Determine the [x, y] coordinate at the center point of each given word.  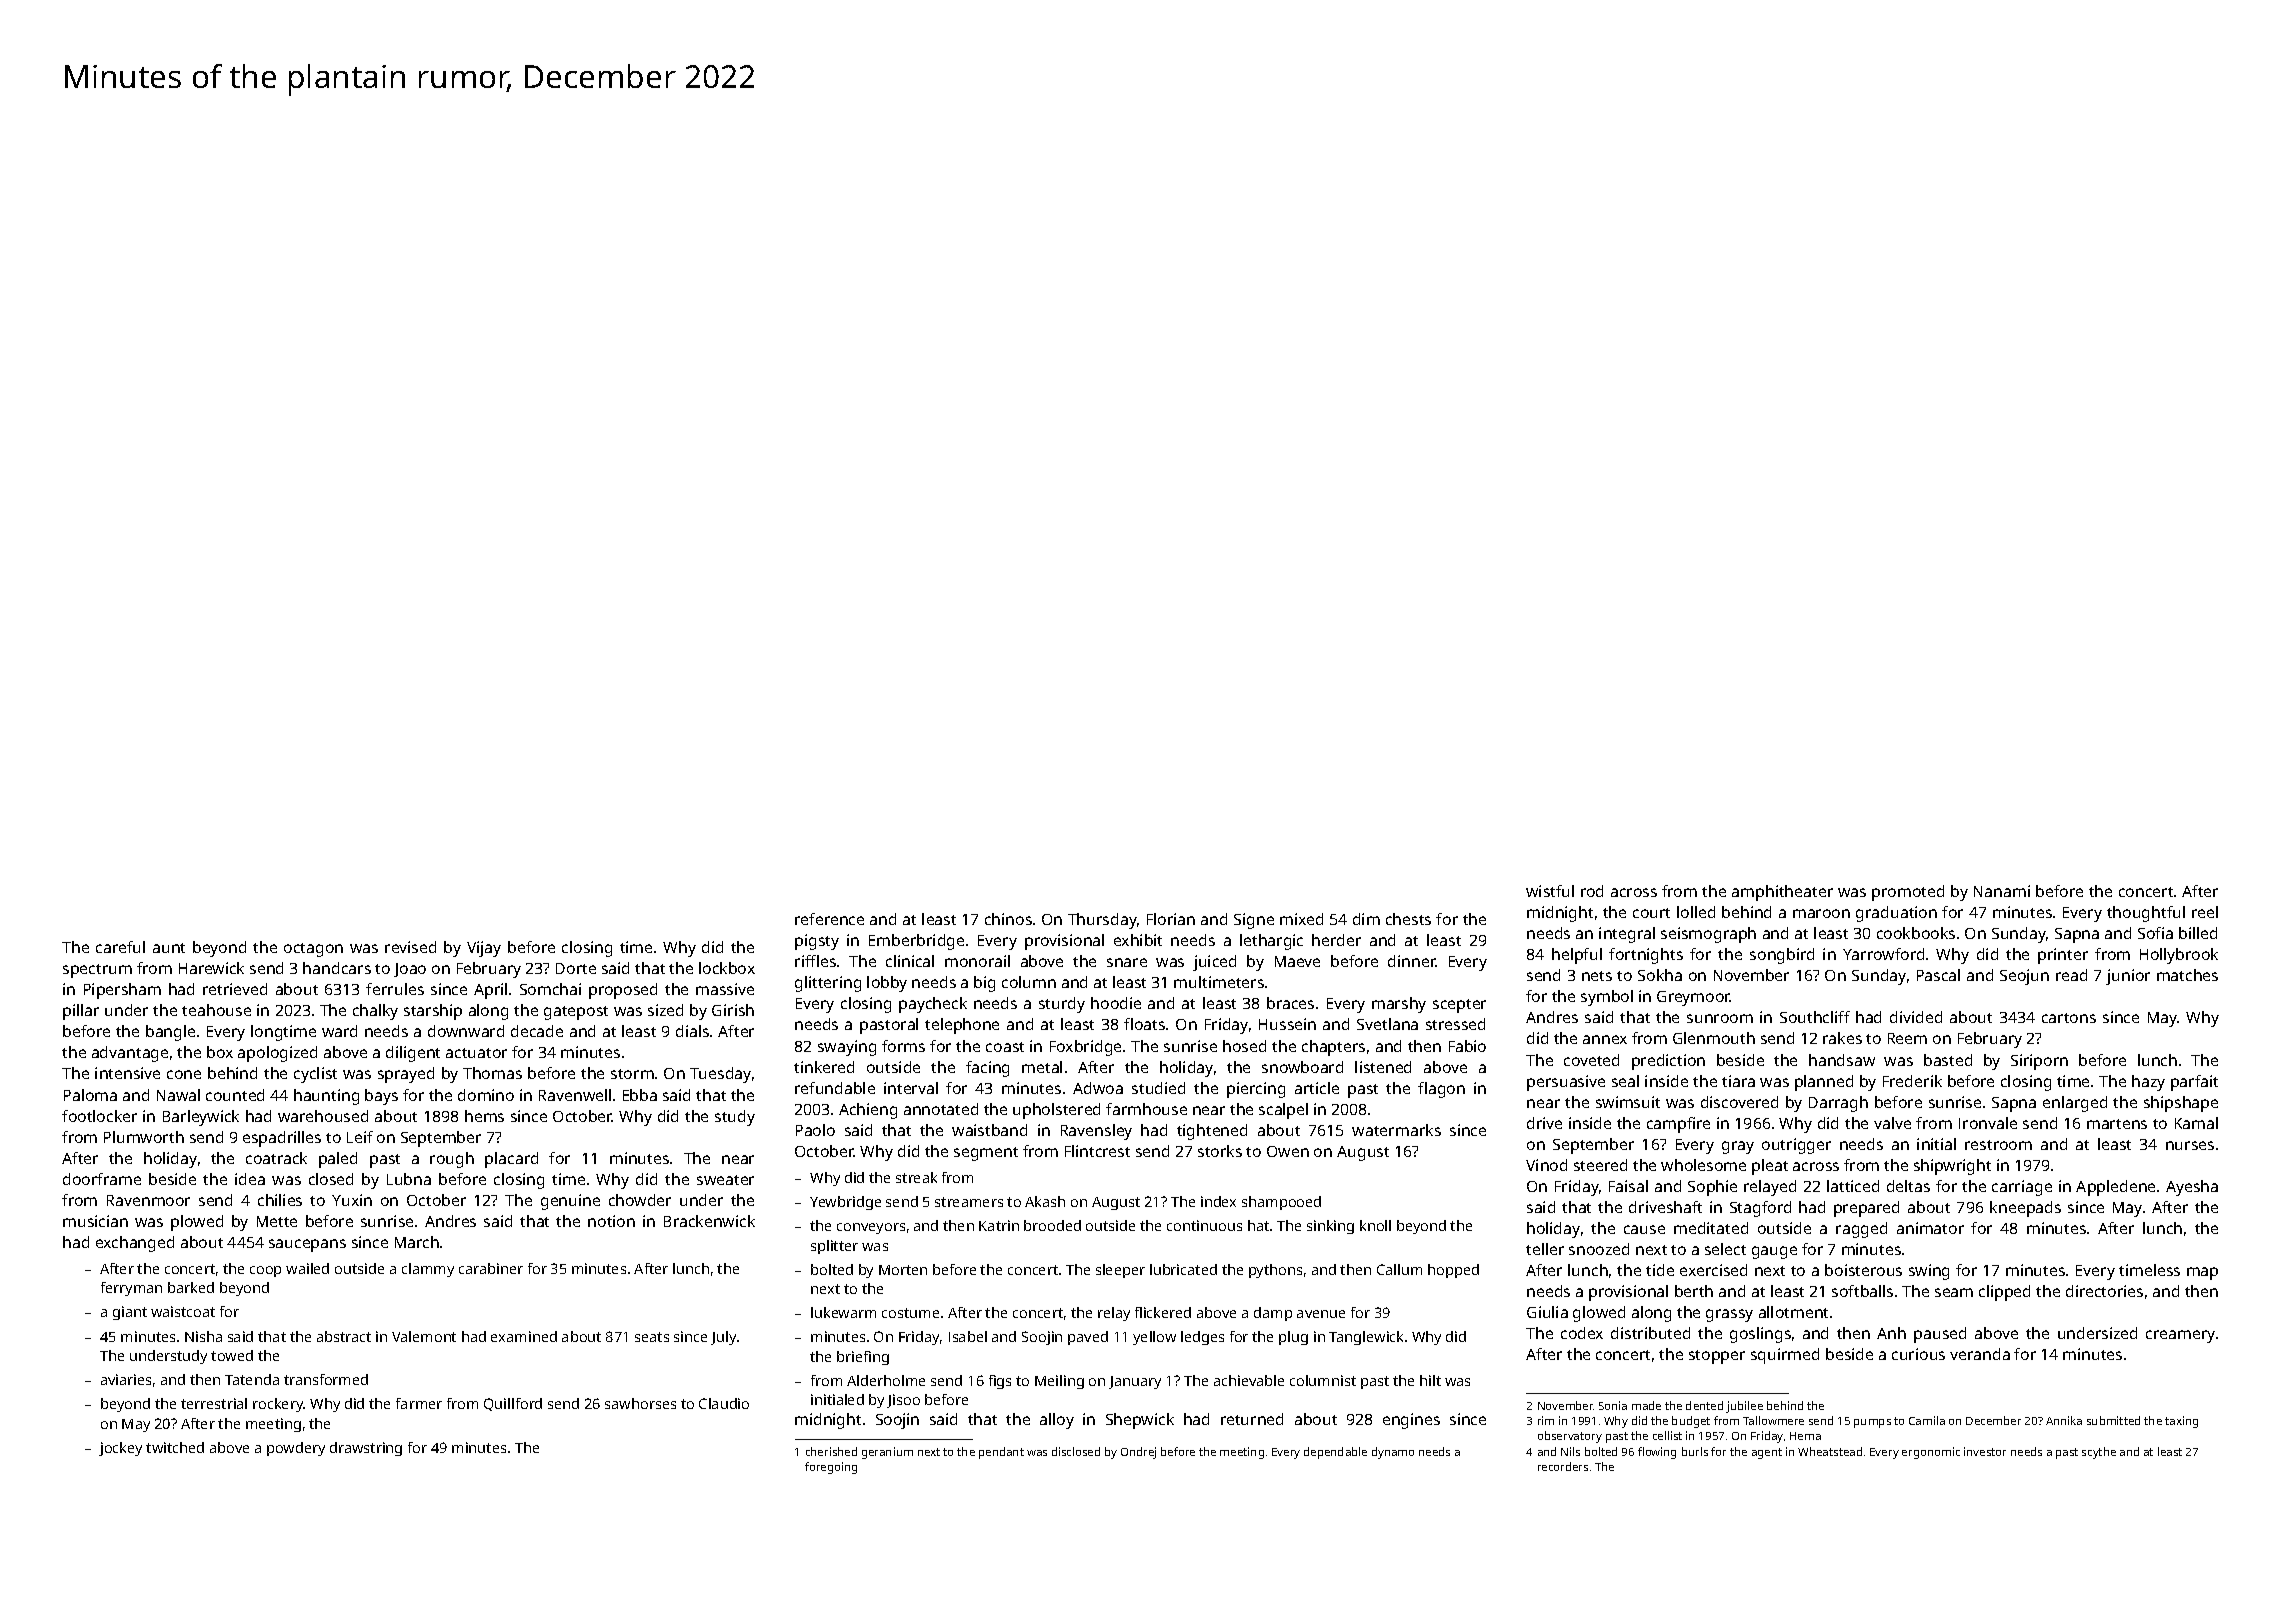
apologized [277, 1054]
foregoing [831, 1468]
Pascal [1938, 975]
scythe [2099, 1453]
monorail [977, 961]
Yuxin [352, 1200]
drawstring [366, 1449]
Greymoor [1694, 998]
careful [120, 947]
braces [1290, 1003]
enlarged [2075, 1104]
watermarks [1396, 1130]
